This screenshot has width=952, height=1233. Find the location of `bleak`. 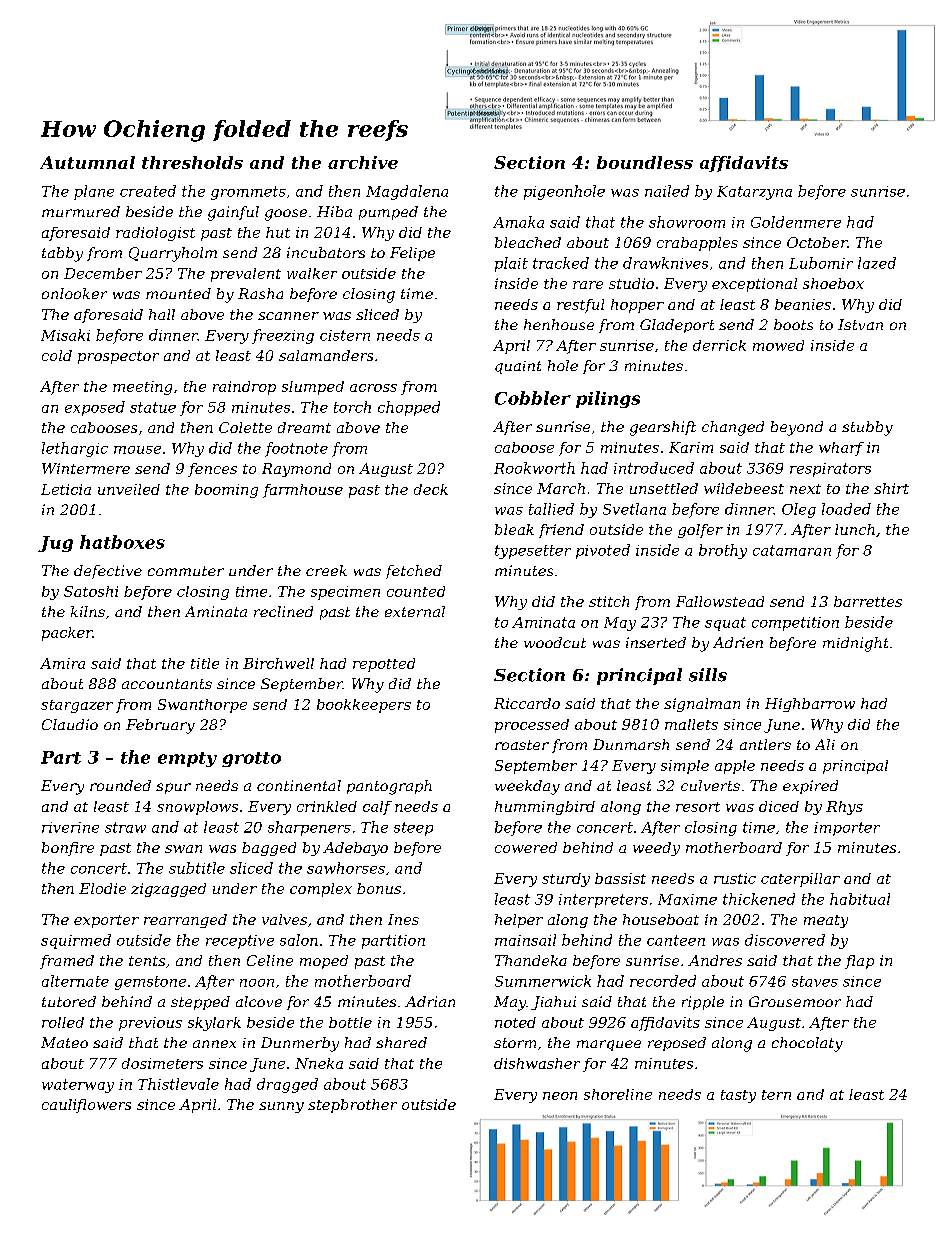

bleak is located at coordinates (514, 529).
